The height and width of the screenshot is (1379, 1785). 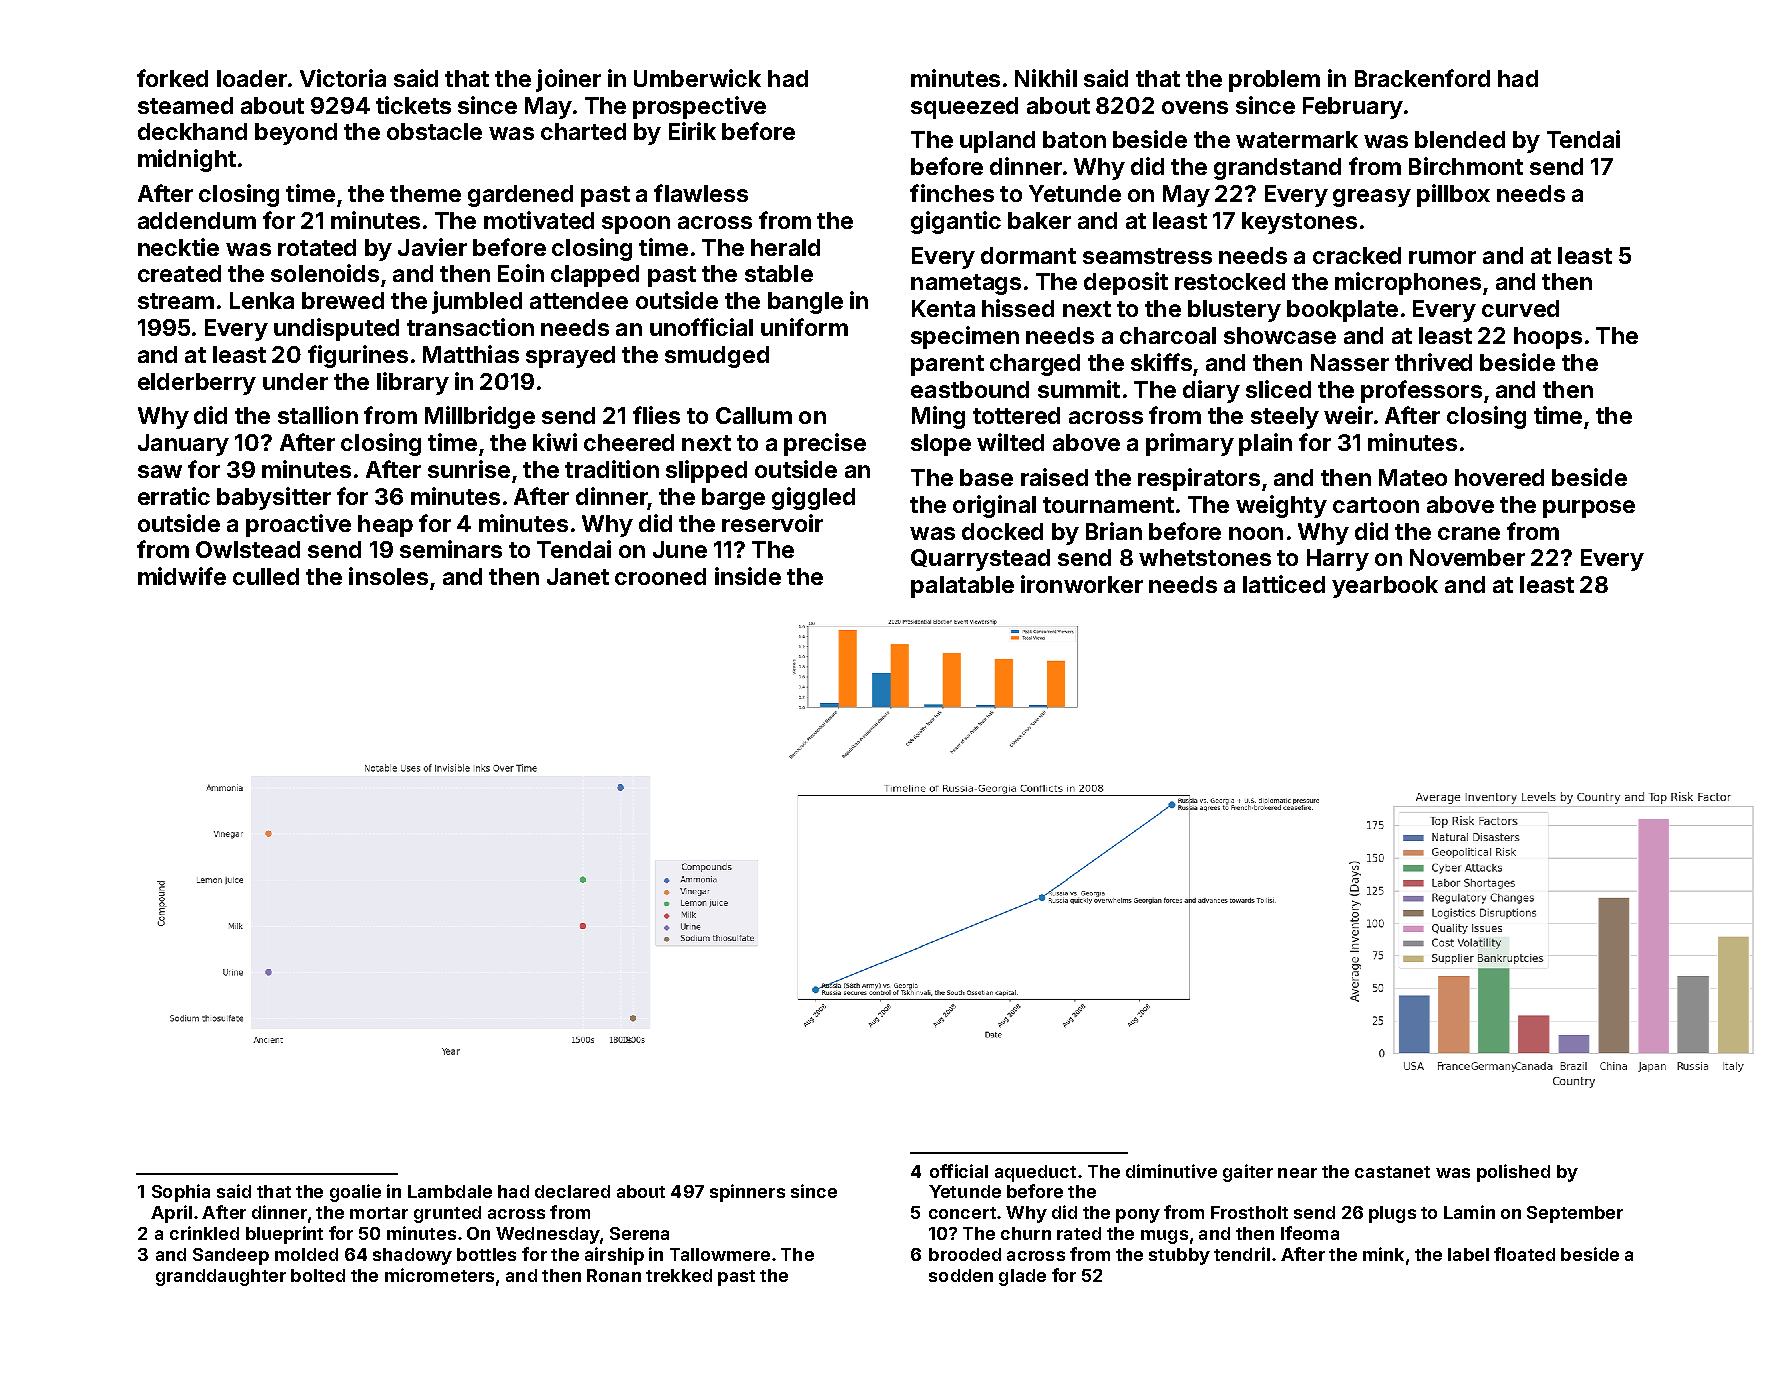 What do you see at coordinates (182, 576) in the screenshot?
I see `midwife` at bounding box center [182, 576].
